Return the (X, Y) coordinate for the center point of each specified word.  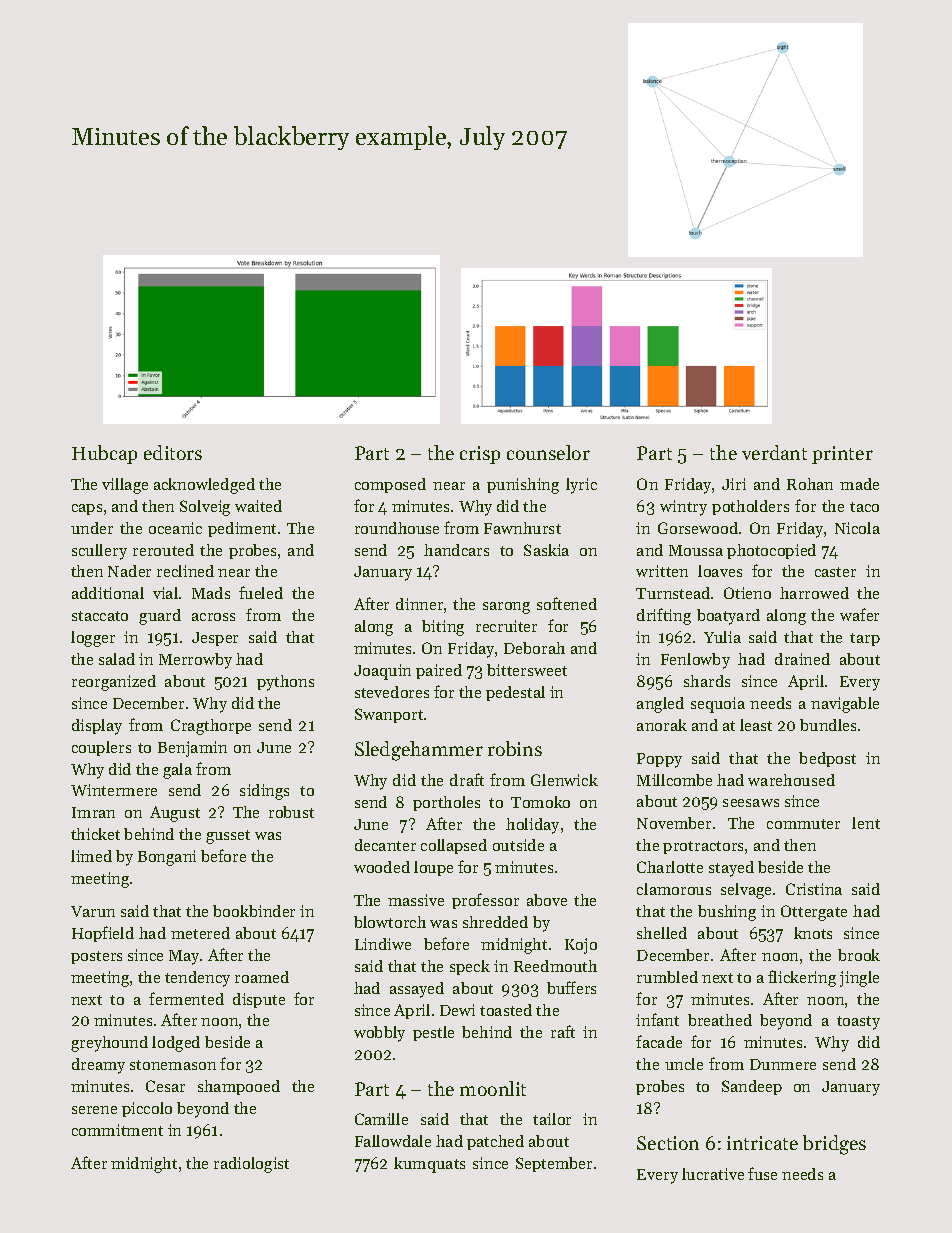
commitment (117, 1130)
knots (813, 933)
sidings (264, 792)
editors (173, 452)
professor (485, 901)
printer (842, 455)
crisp (480, 455)
